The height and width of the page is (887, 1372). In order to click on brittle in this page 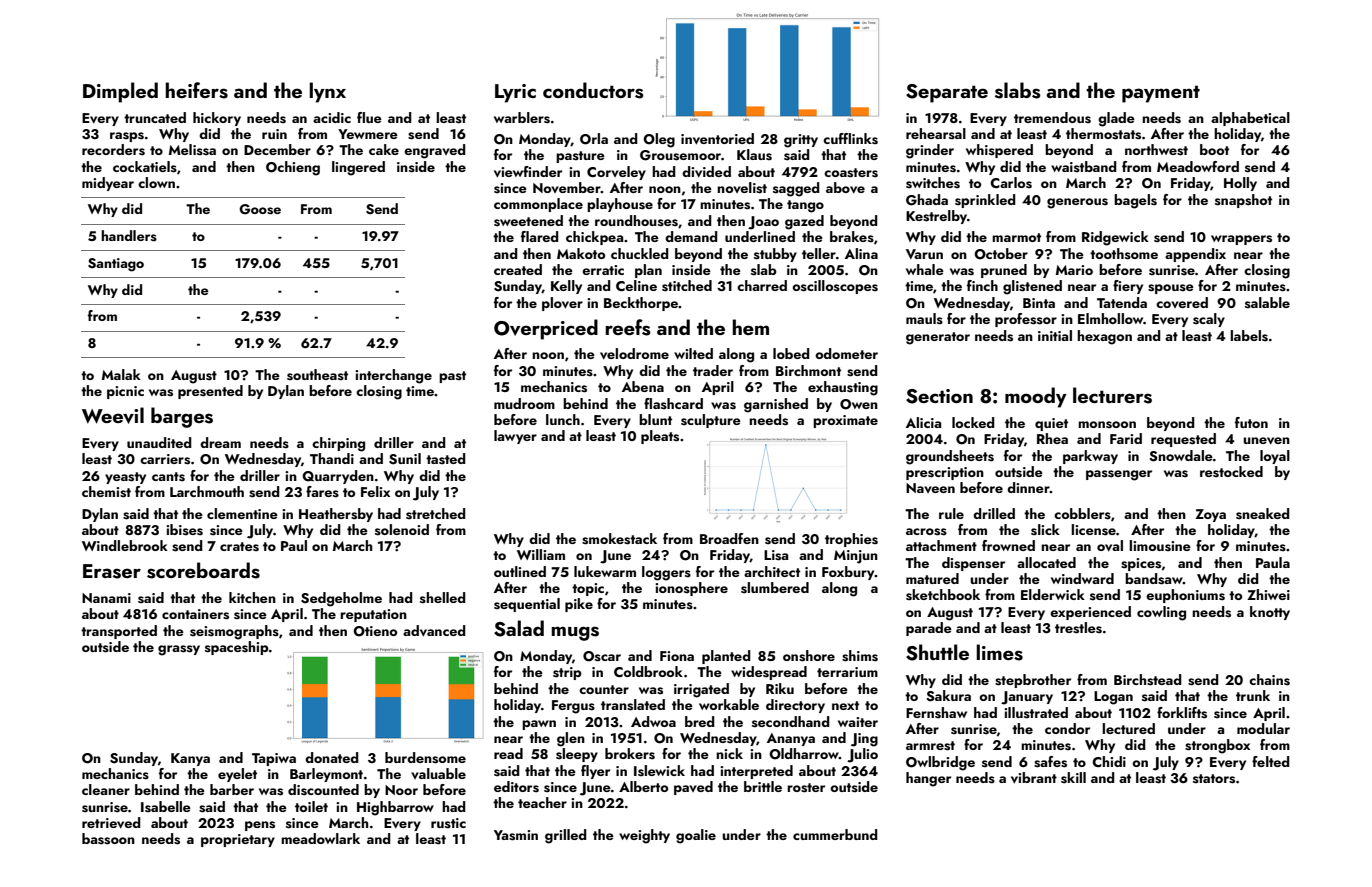, I will do `click(763, 786)`.
